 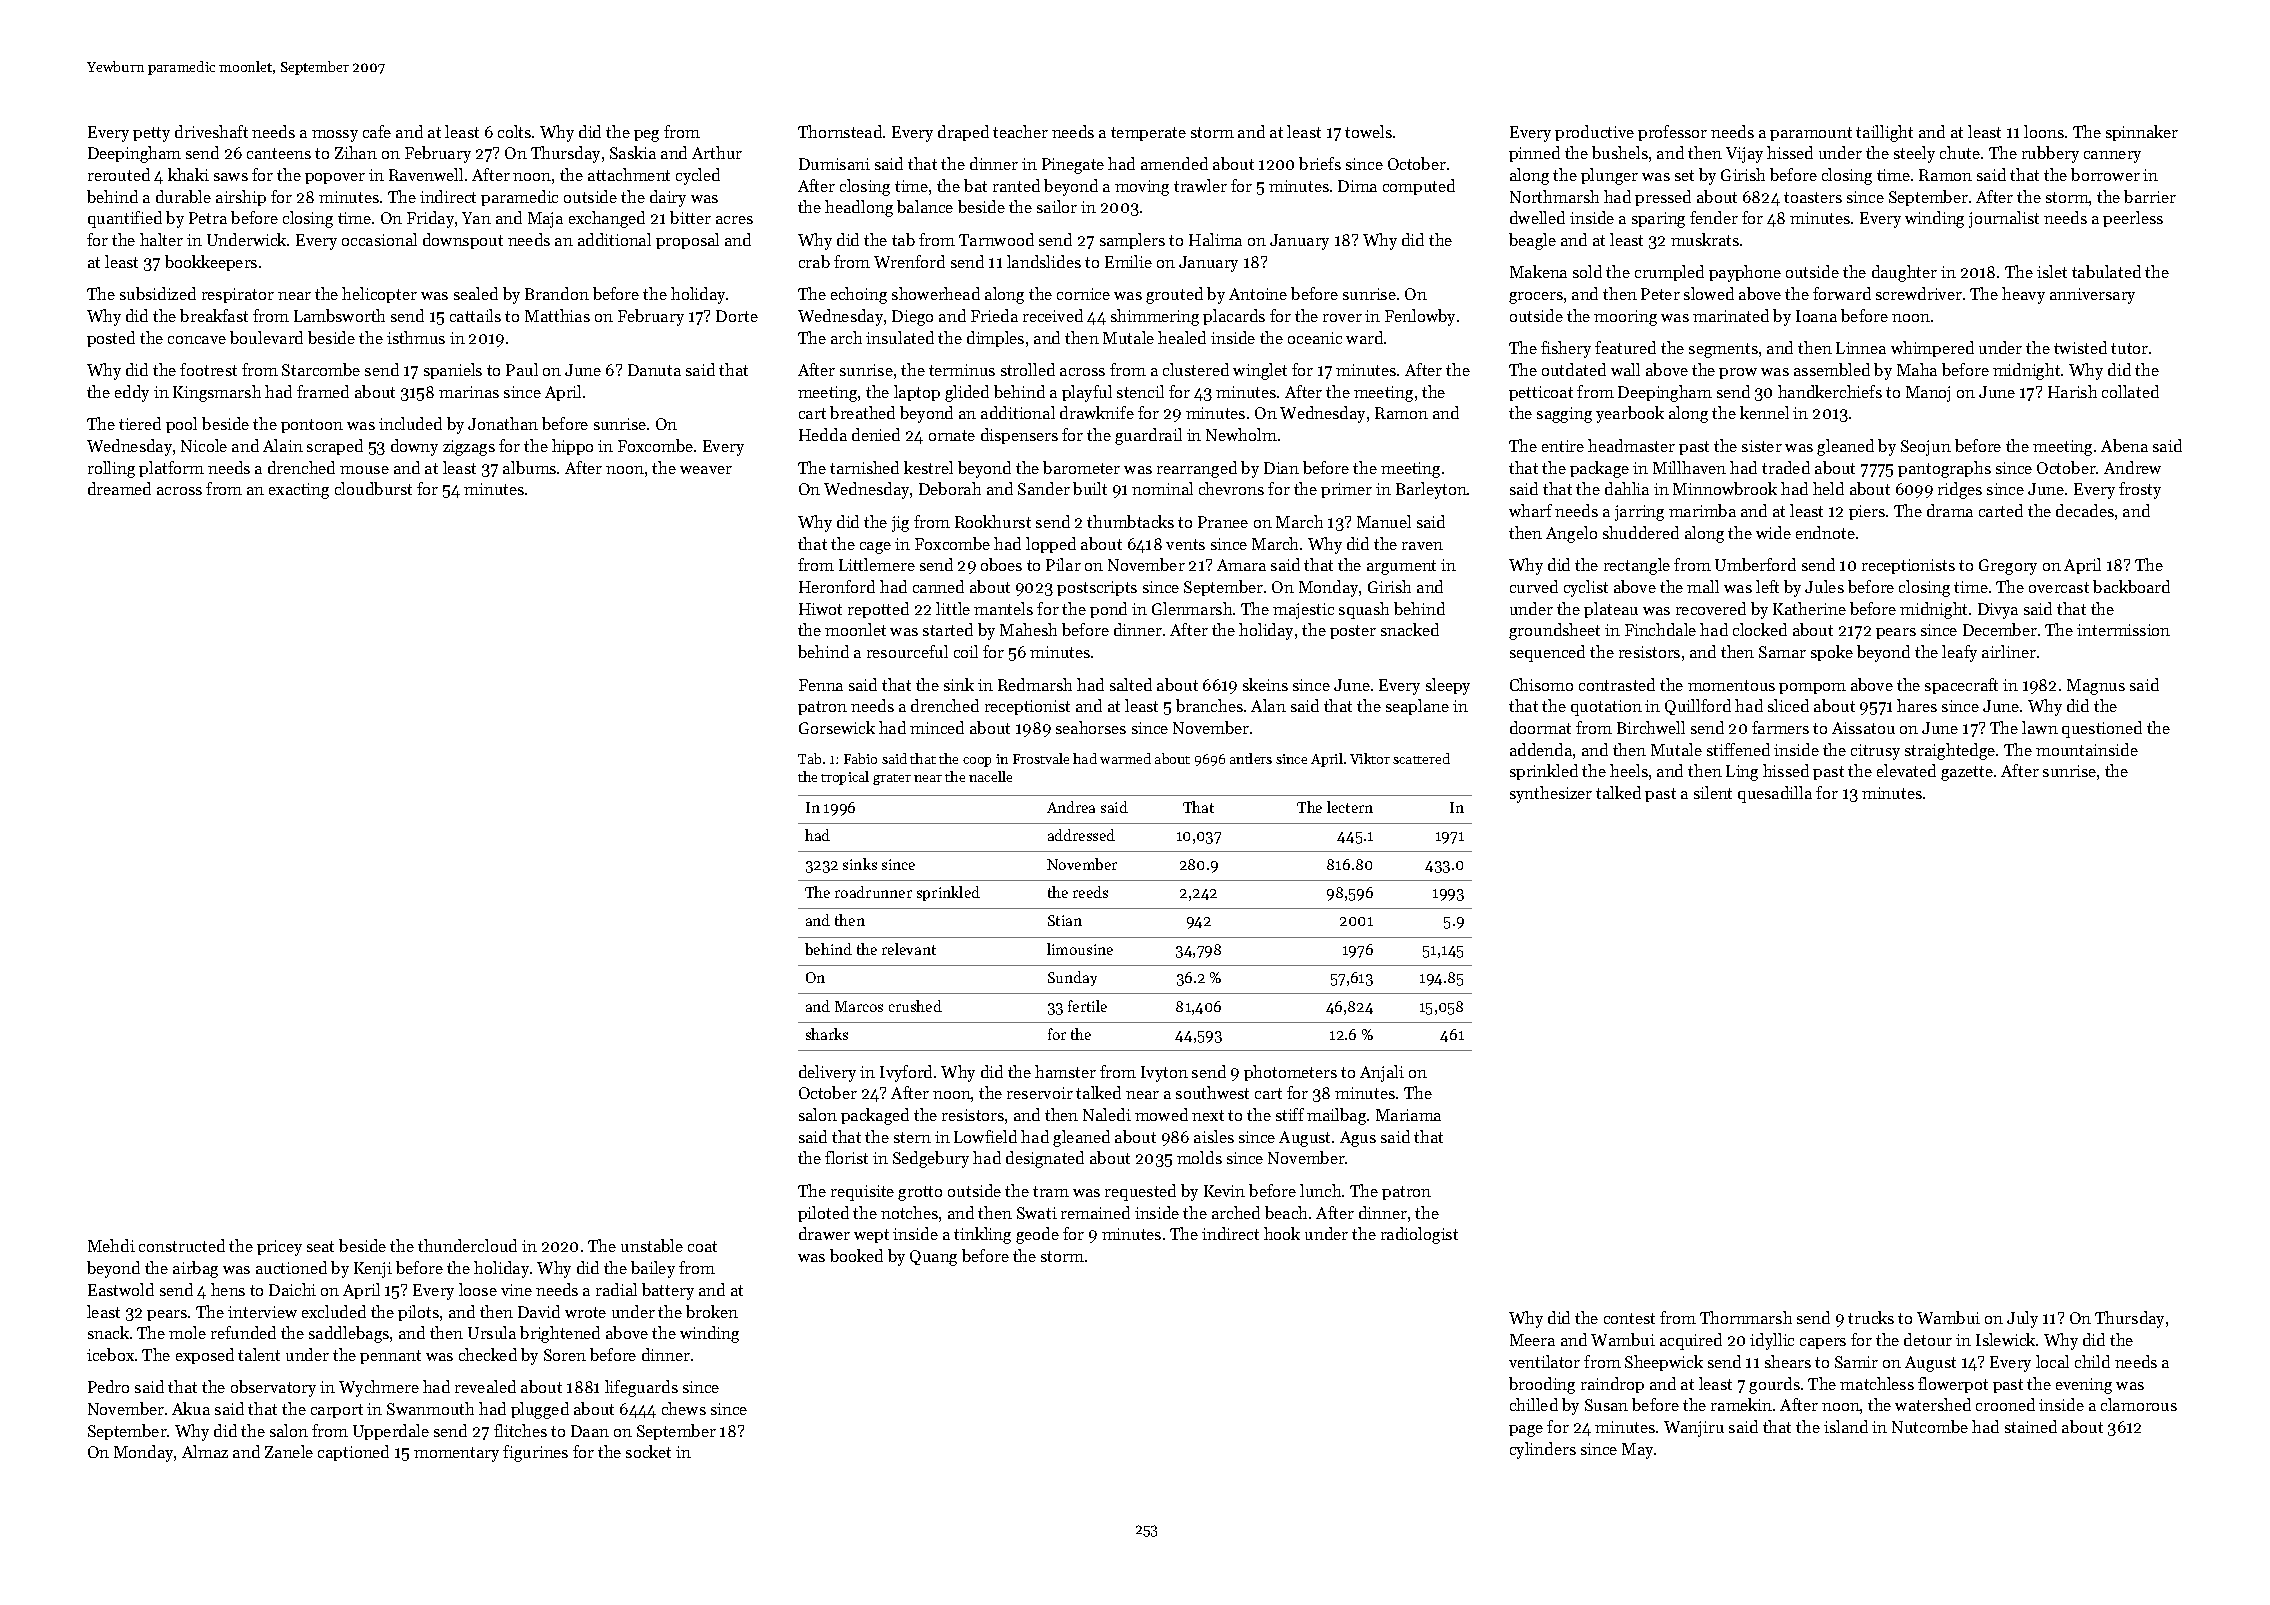 What do you see at coordinates (111, 339) in the image?
I see `posted` at bounding box center [111, 339].
